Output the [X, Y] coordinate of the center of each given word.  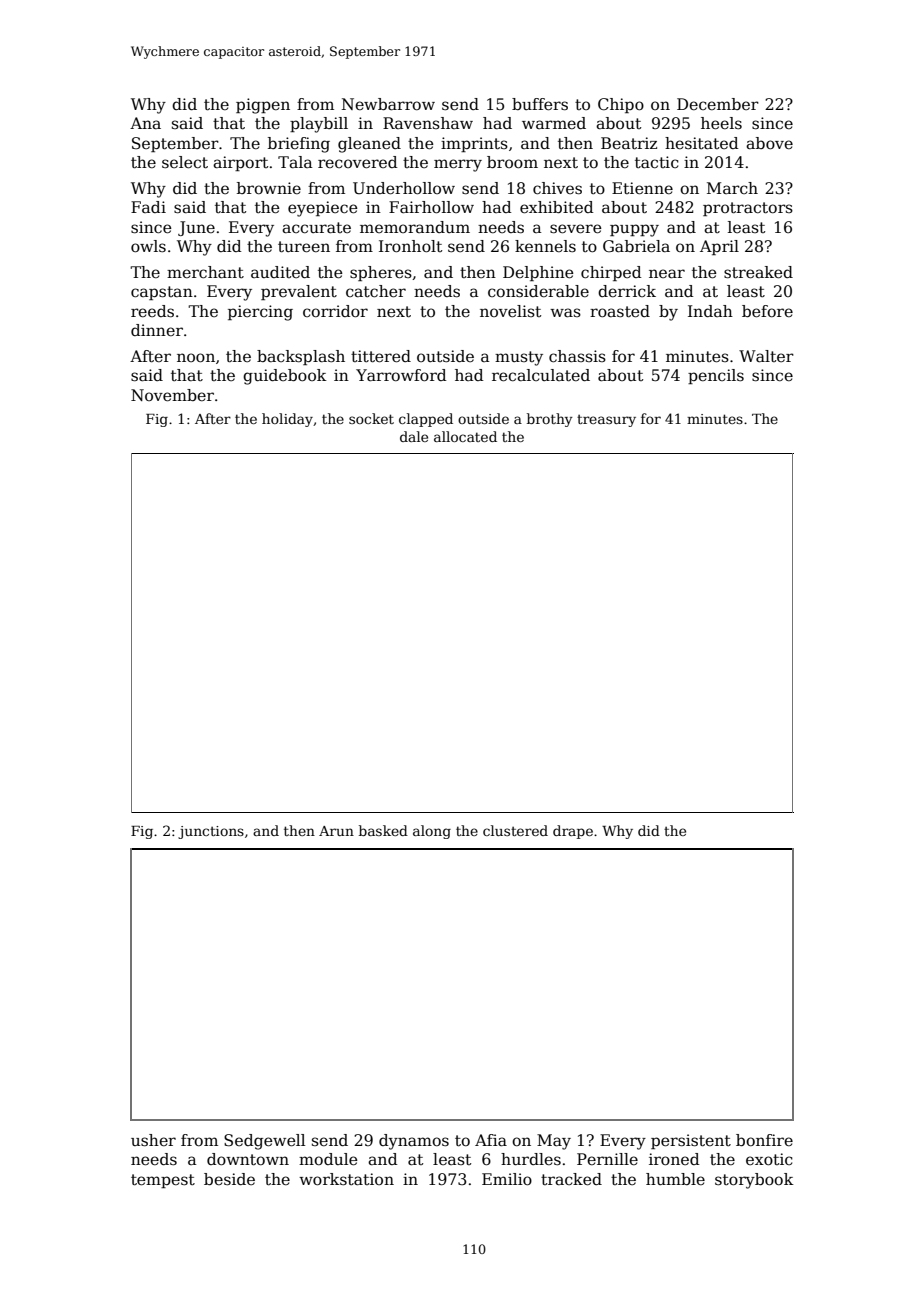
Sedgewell [264, 1142]
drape [573, 832]
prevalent [299, 292]
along [432, 832]
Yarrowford [401, 375]
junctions [211, 832]
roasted [620, 311]
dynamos [414, 1142]
